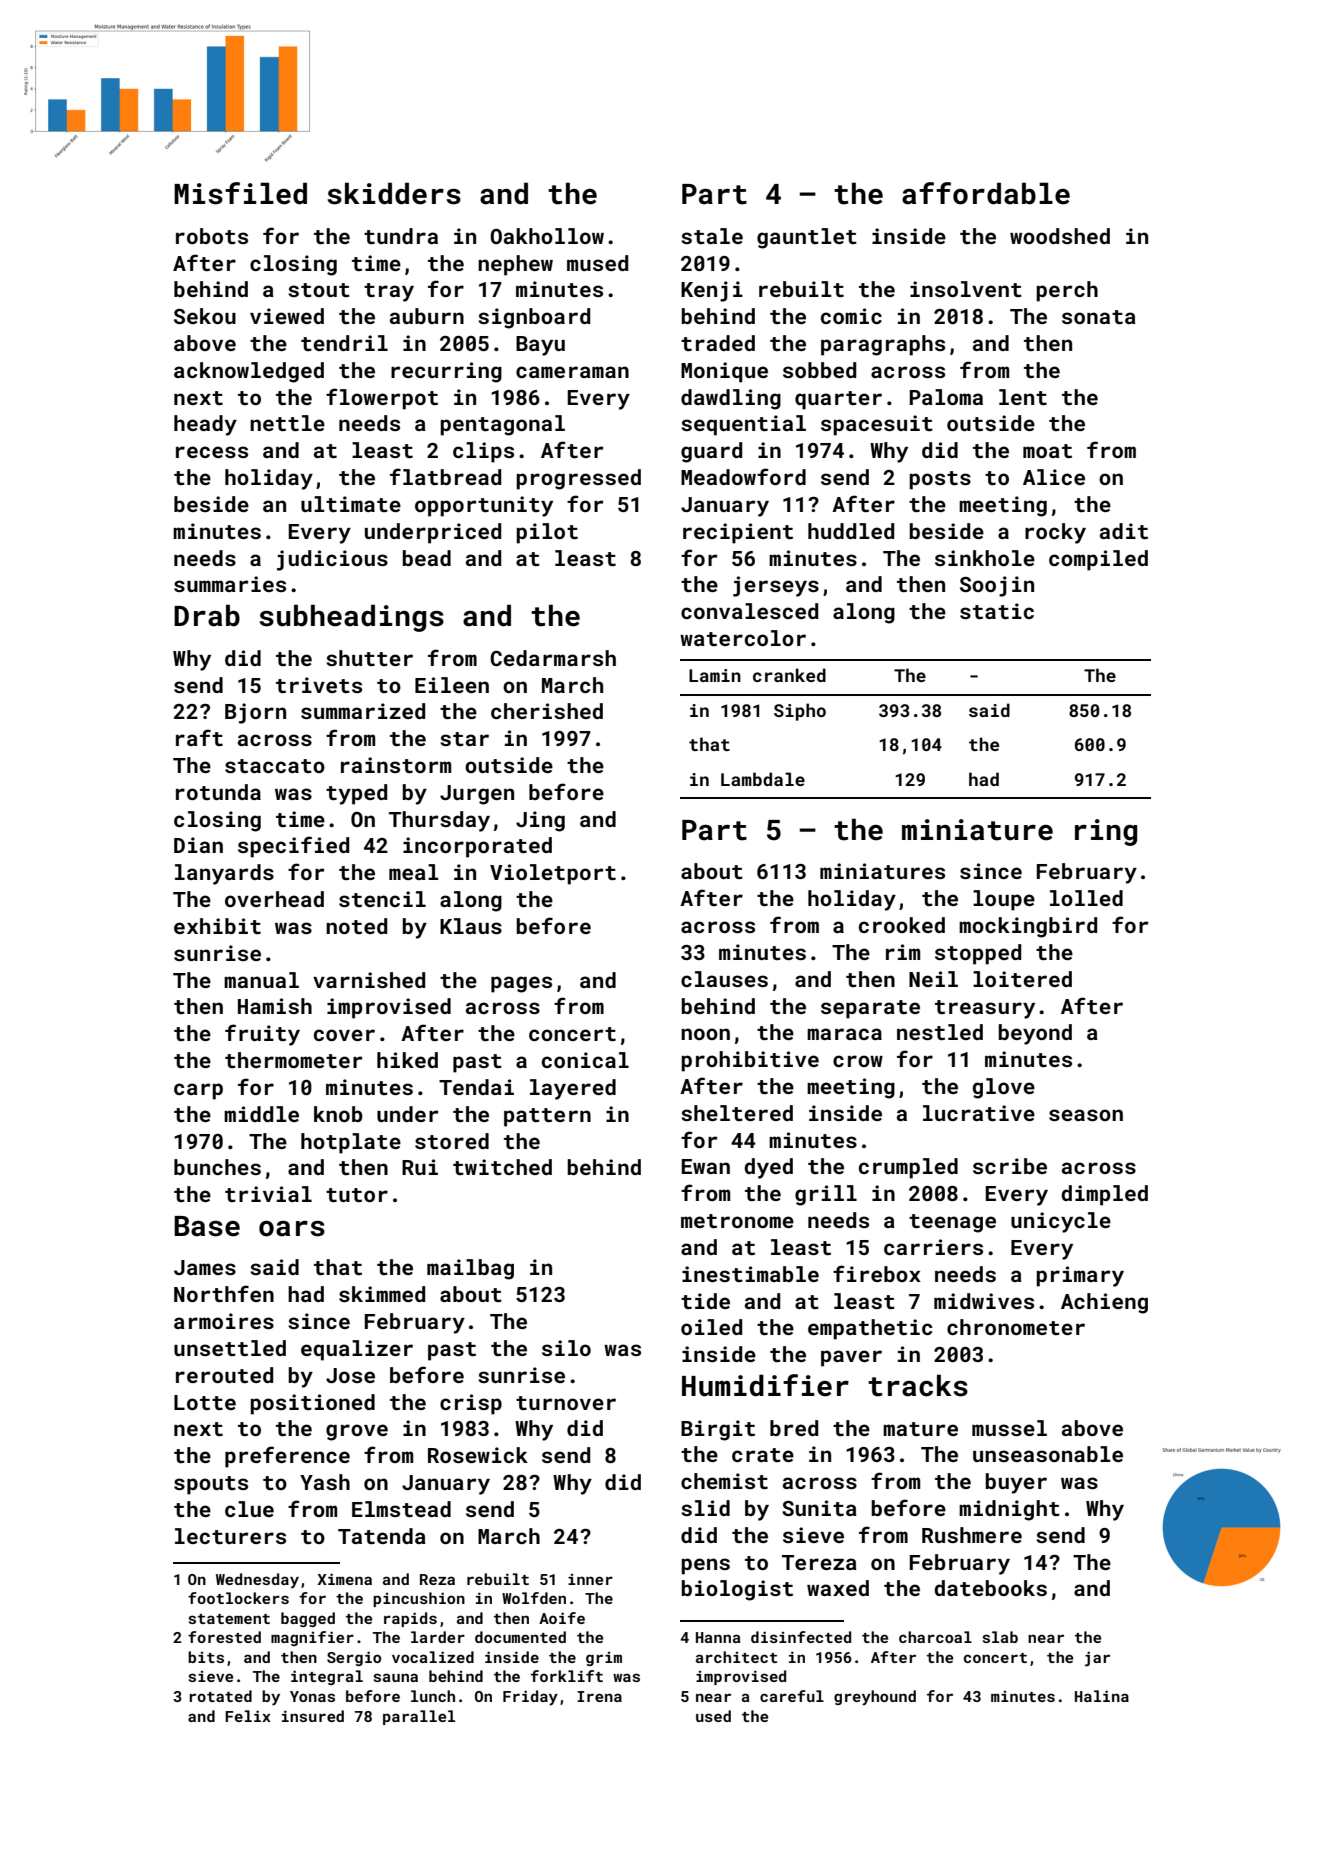  Describe the element at coordinates (547, 711) in the screenshot. I see `cherished` at that location.
